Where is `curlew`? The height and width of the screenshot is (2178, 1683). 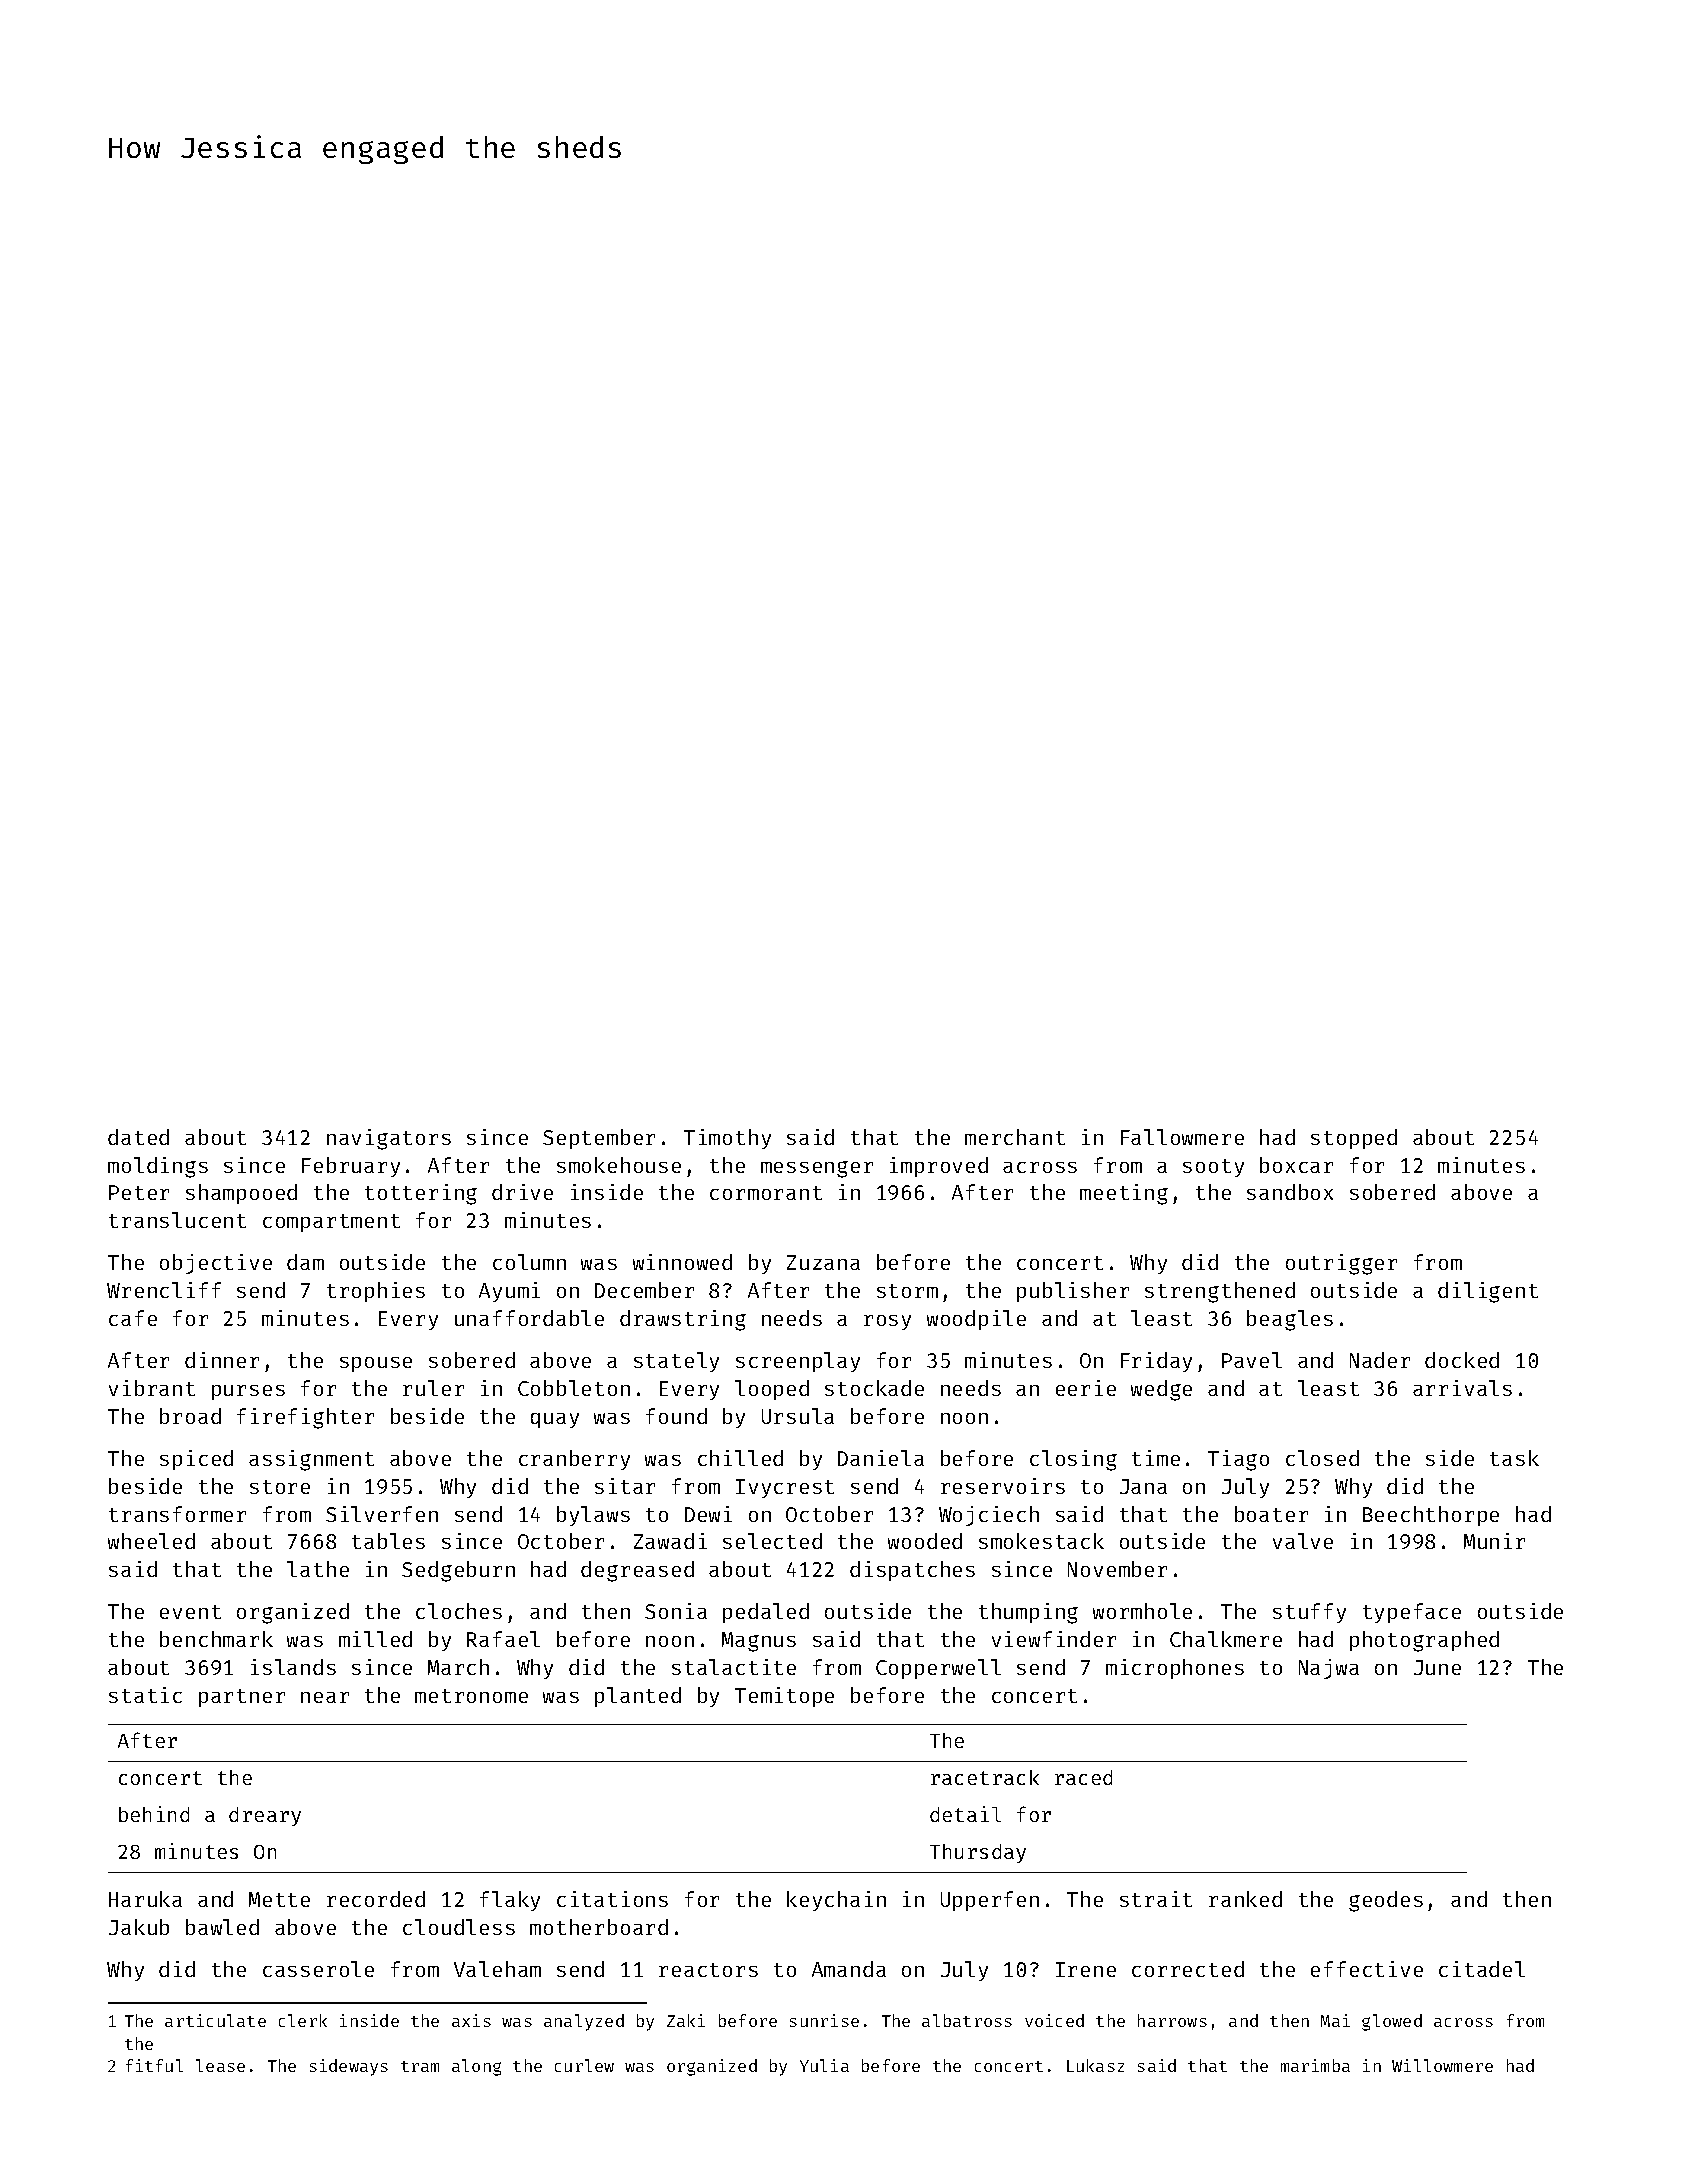 curlew is located at coordinates (584, 2065).
